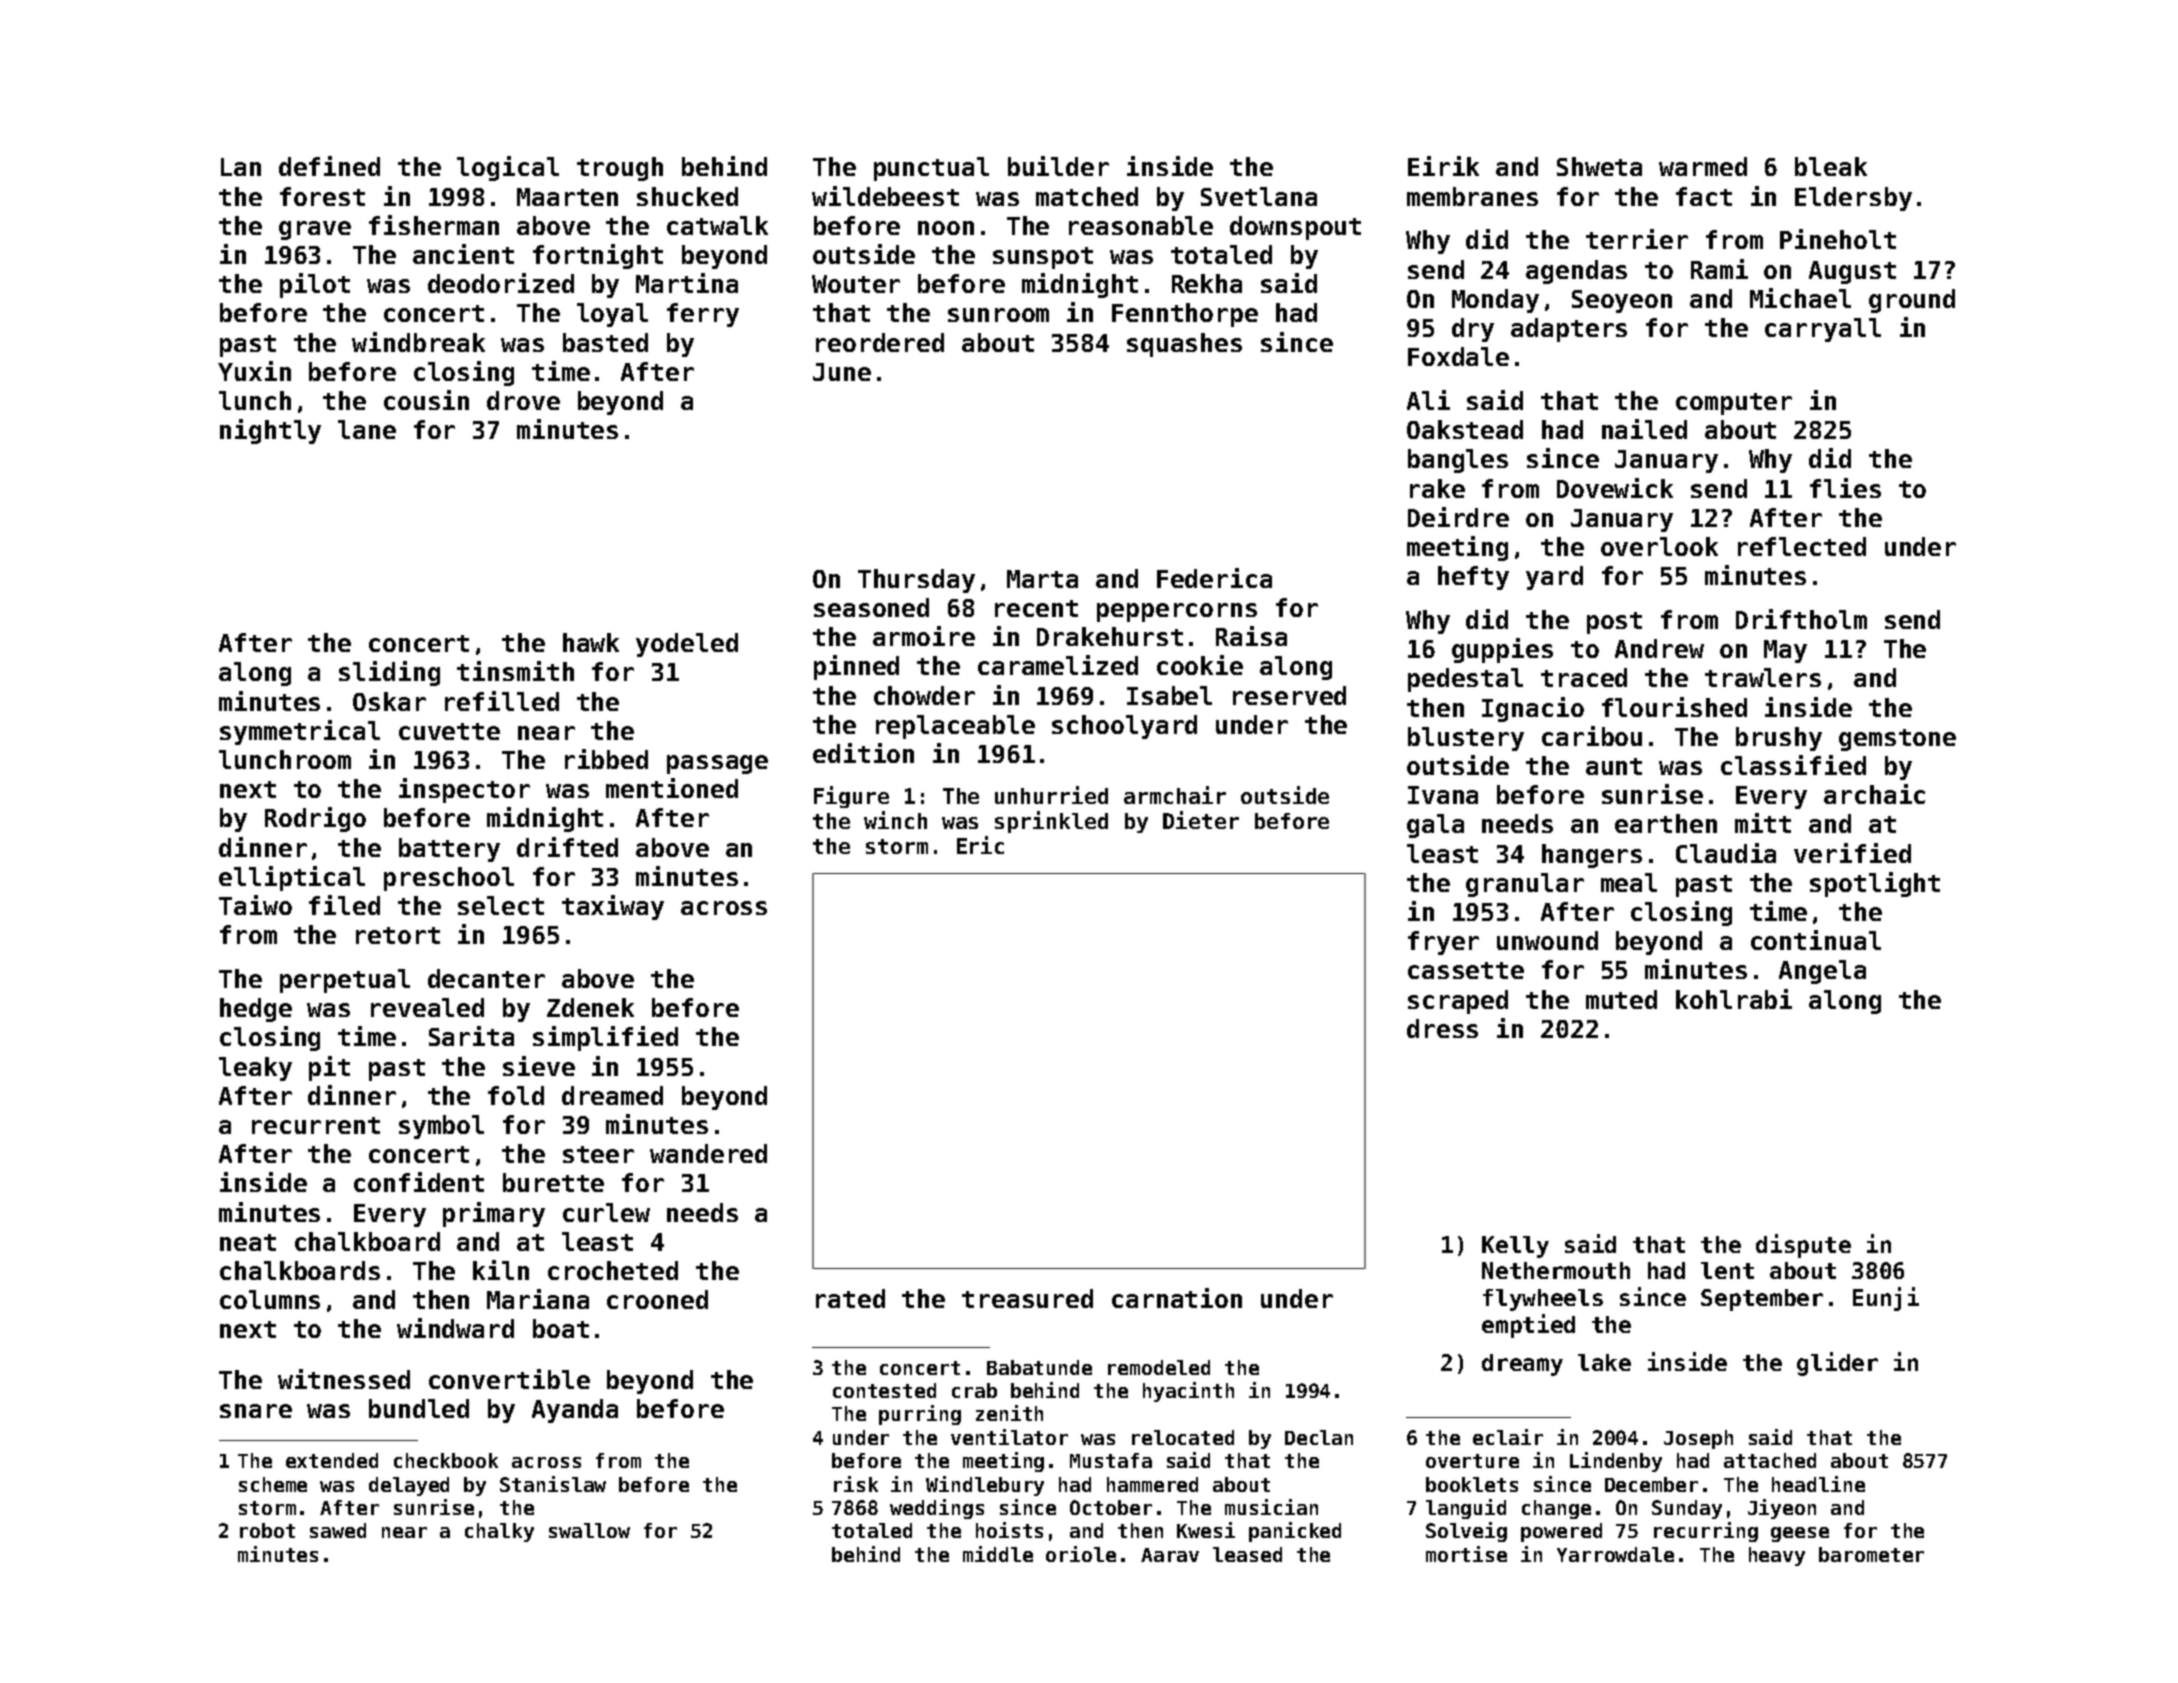 This page has width=2178, height=1683. I want to click on fold, so click(516, 1095).
